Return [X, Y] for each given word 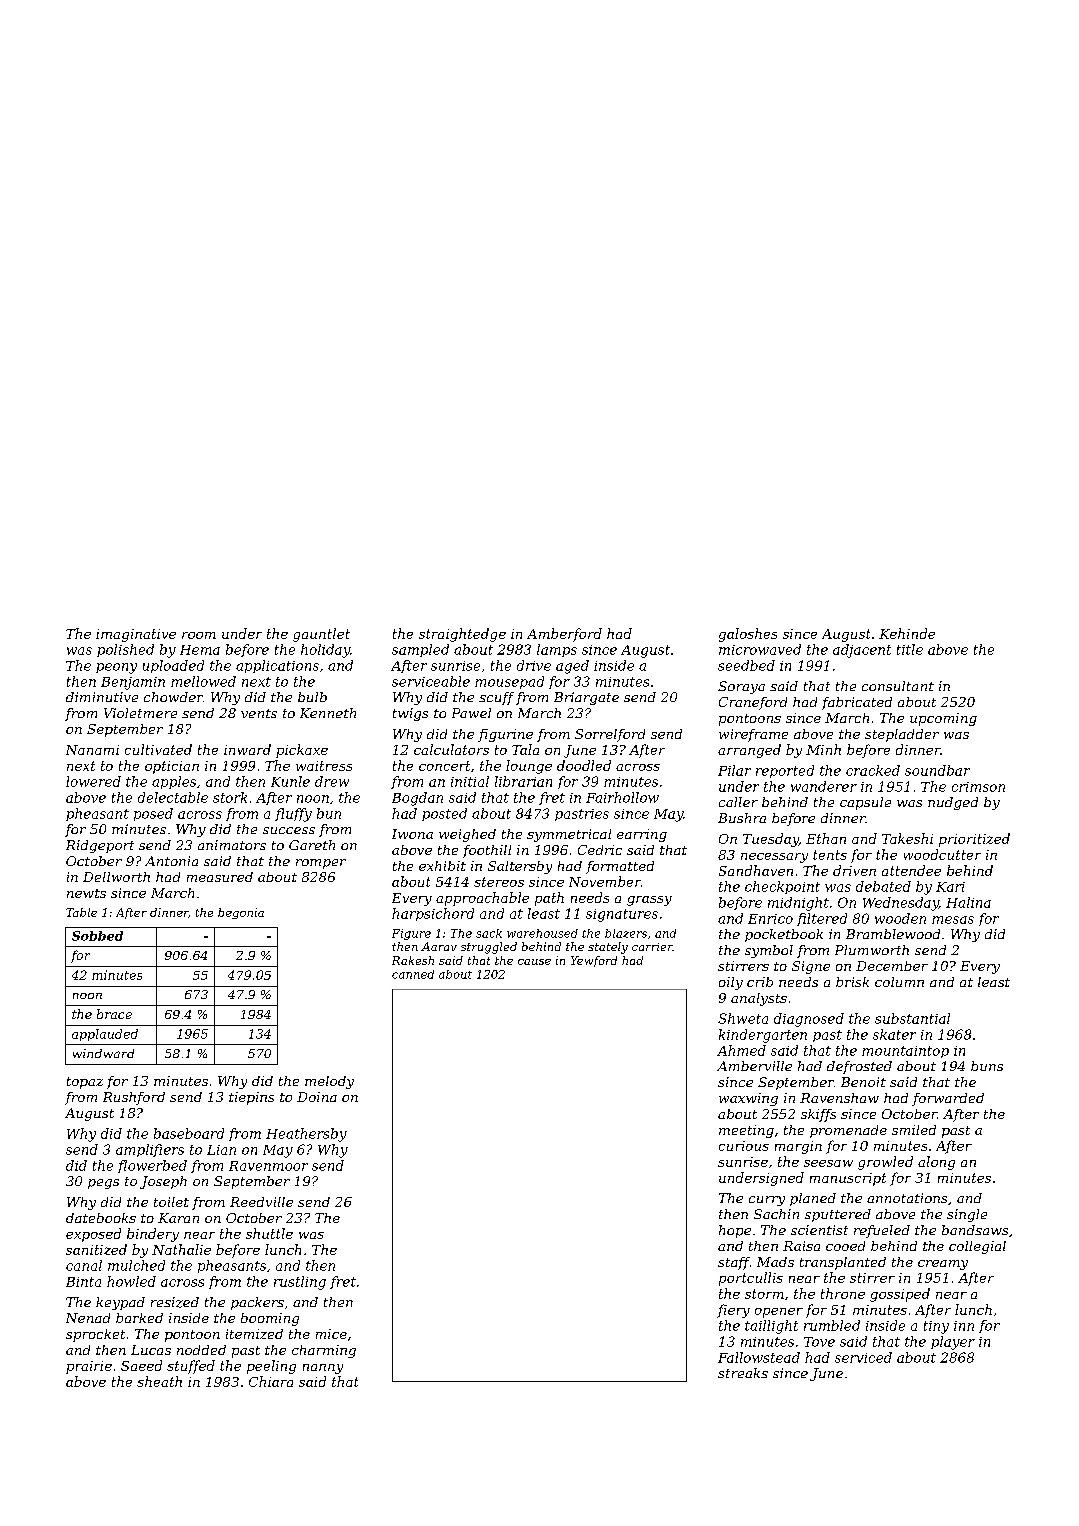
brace [114, 1014]
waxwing [748, 1099]
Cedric [600, 850]
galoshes [748, 635]
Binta [83, 1282]
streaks [743, 1373]
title [910, 649]
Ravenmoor [268, 1166]
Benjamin [133, 683]
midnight [798, 904]
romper [321, 864]
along [936, 1163]
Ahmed [741, 1050]
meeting [746, 1131]
